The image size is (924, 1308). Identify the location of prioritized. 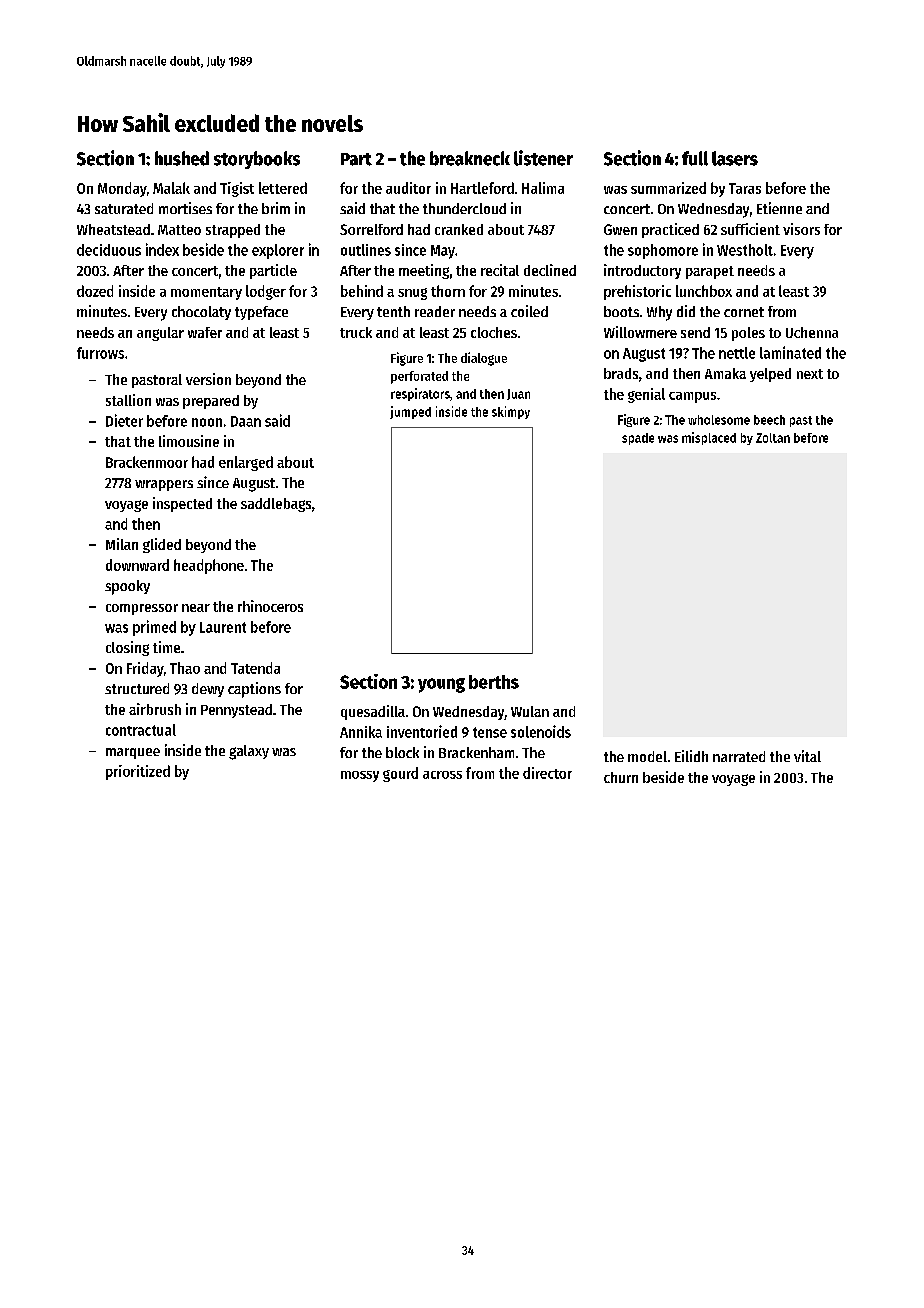
(138, 772).
